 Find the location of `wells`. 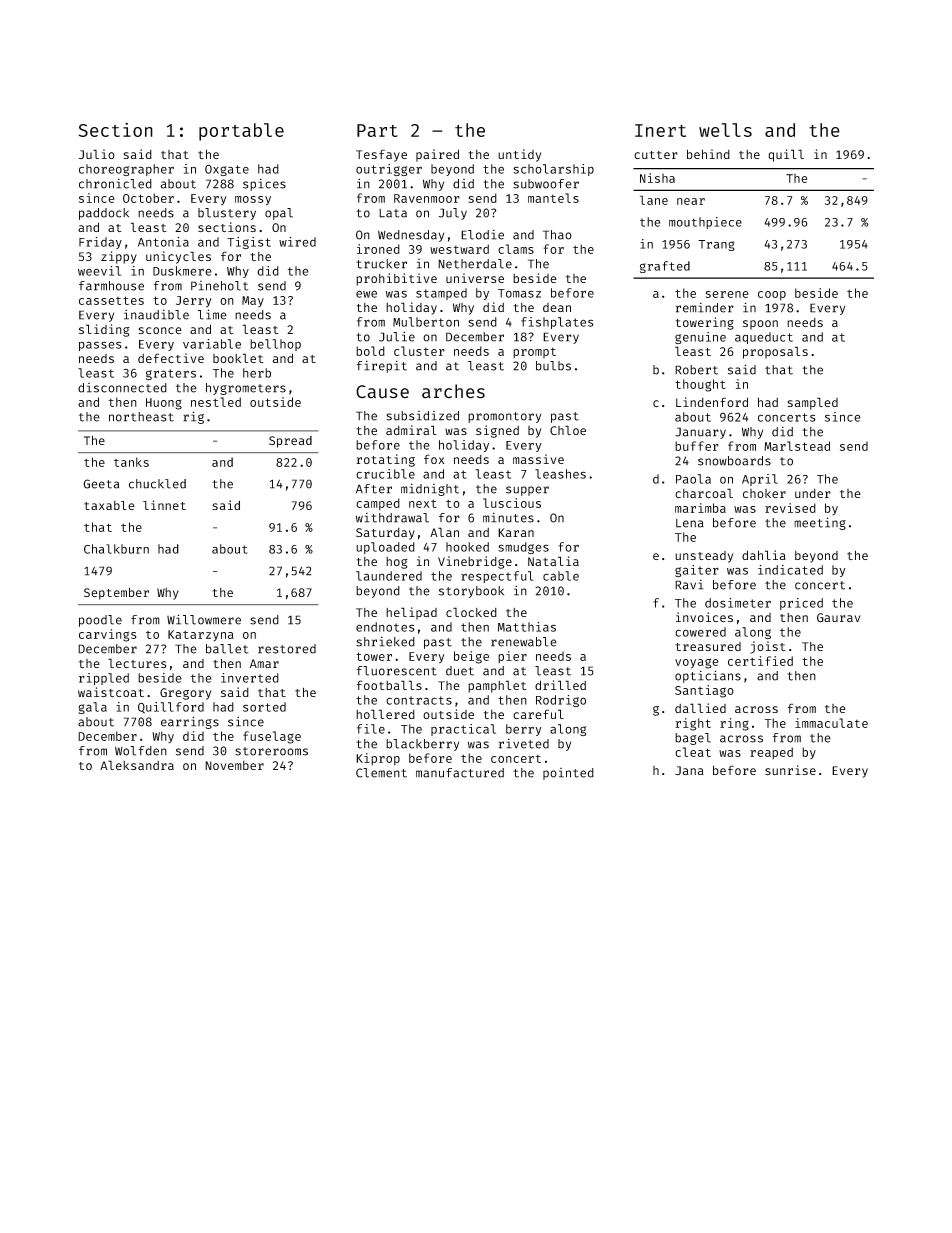

wells is located at coordinates (725, 130).
